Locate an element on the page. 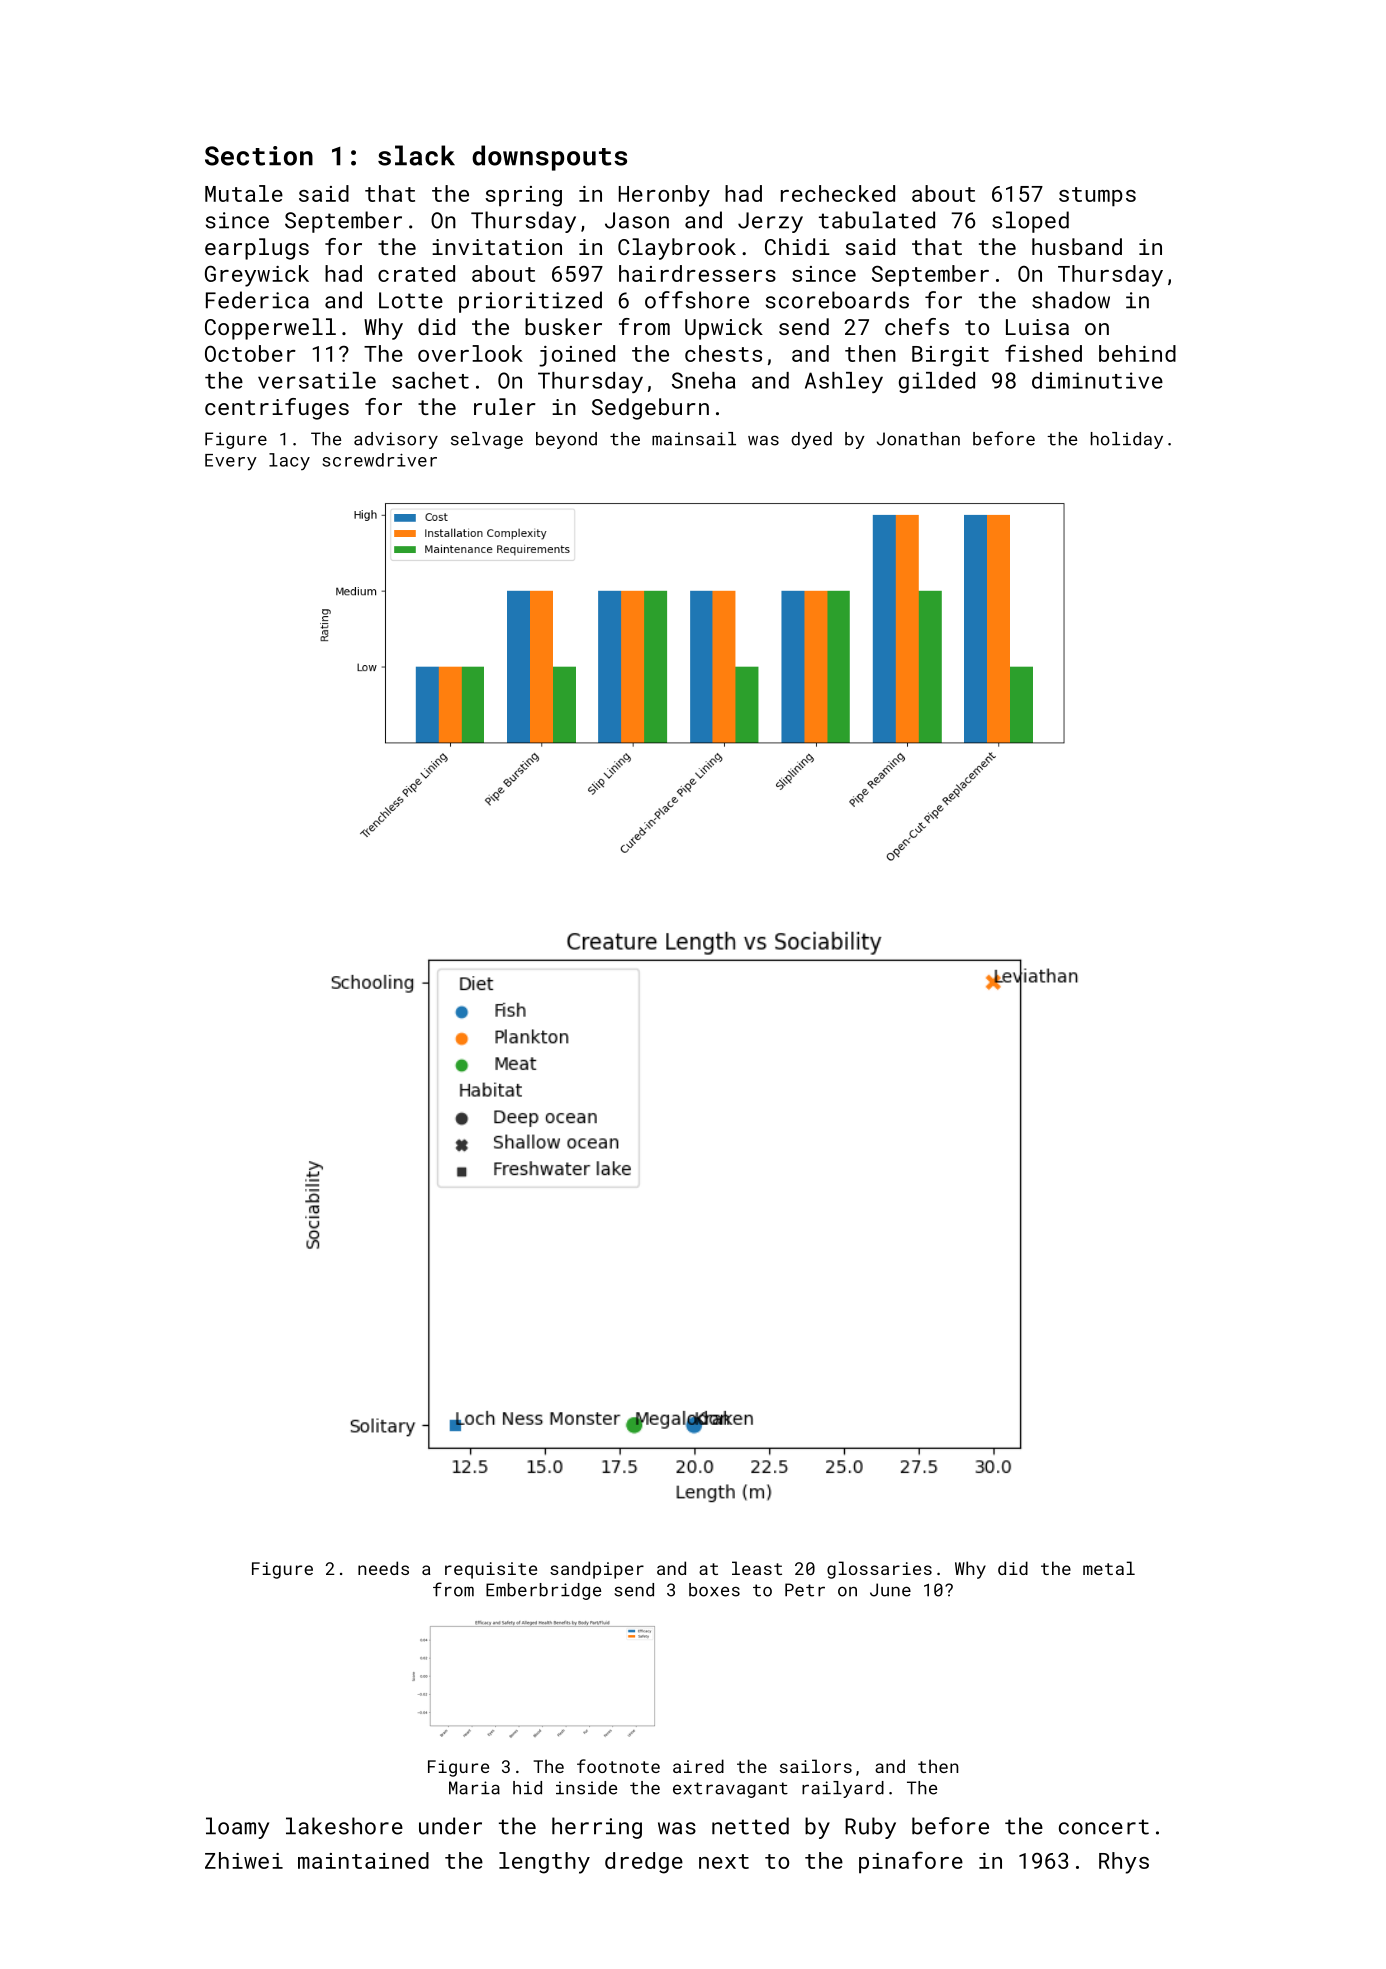  needs is located at coordinates (383, 1568).
